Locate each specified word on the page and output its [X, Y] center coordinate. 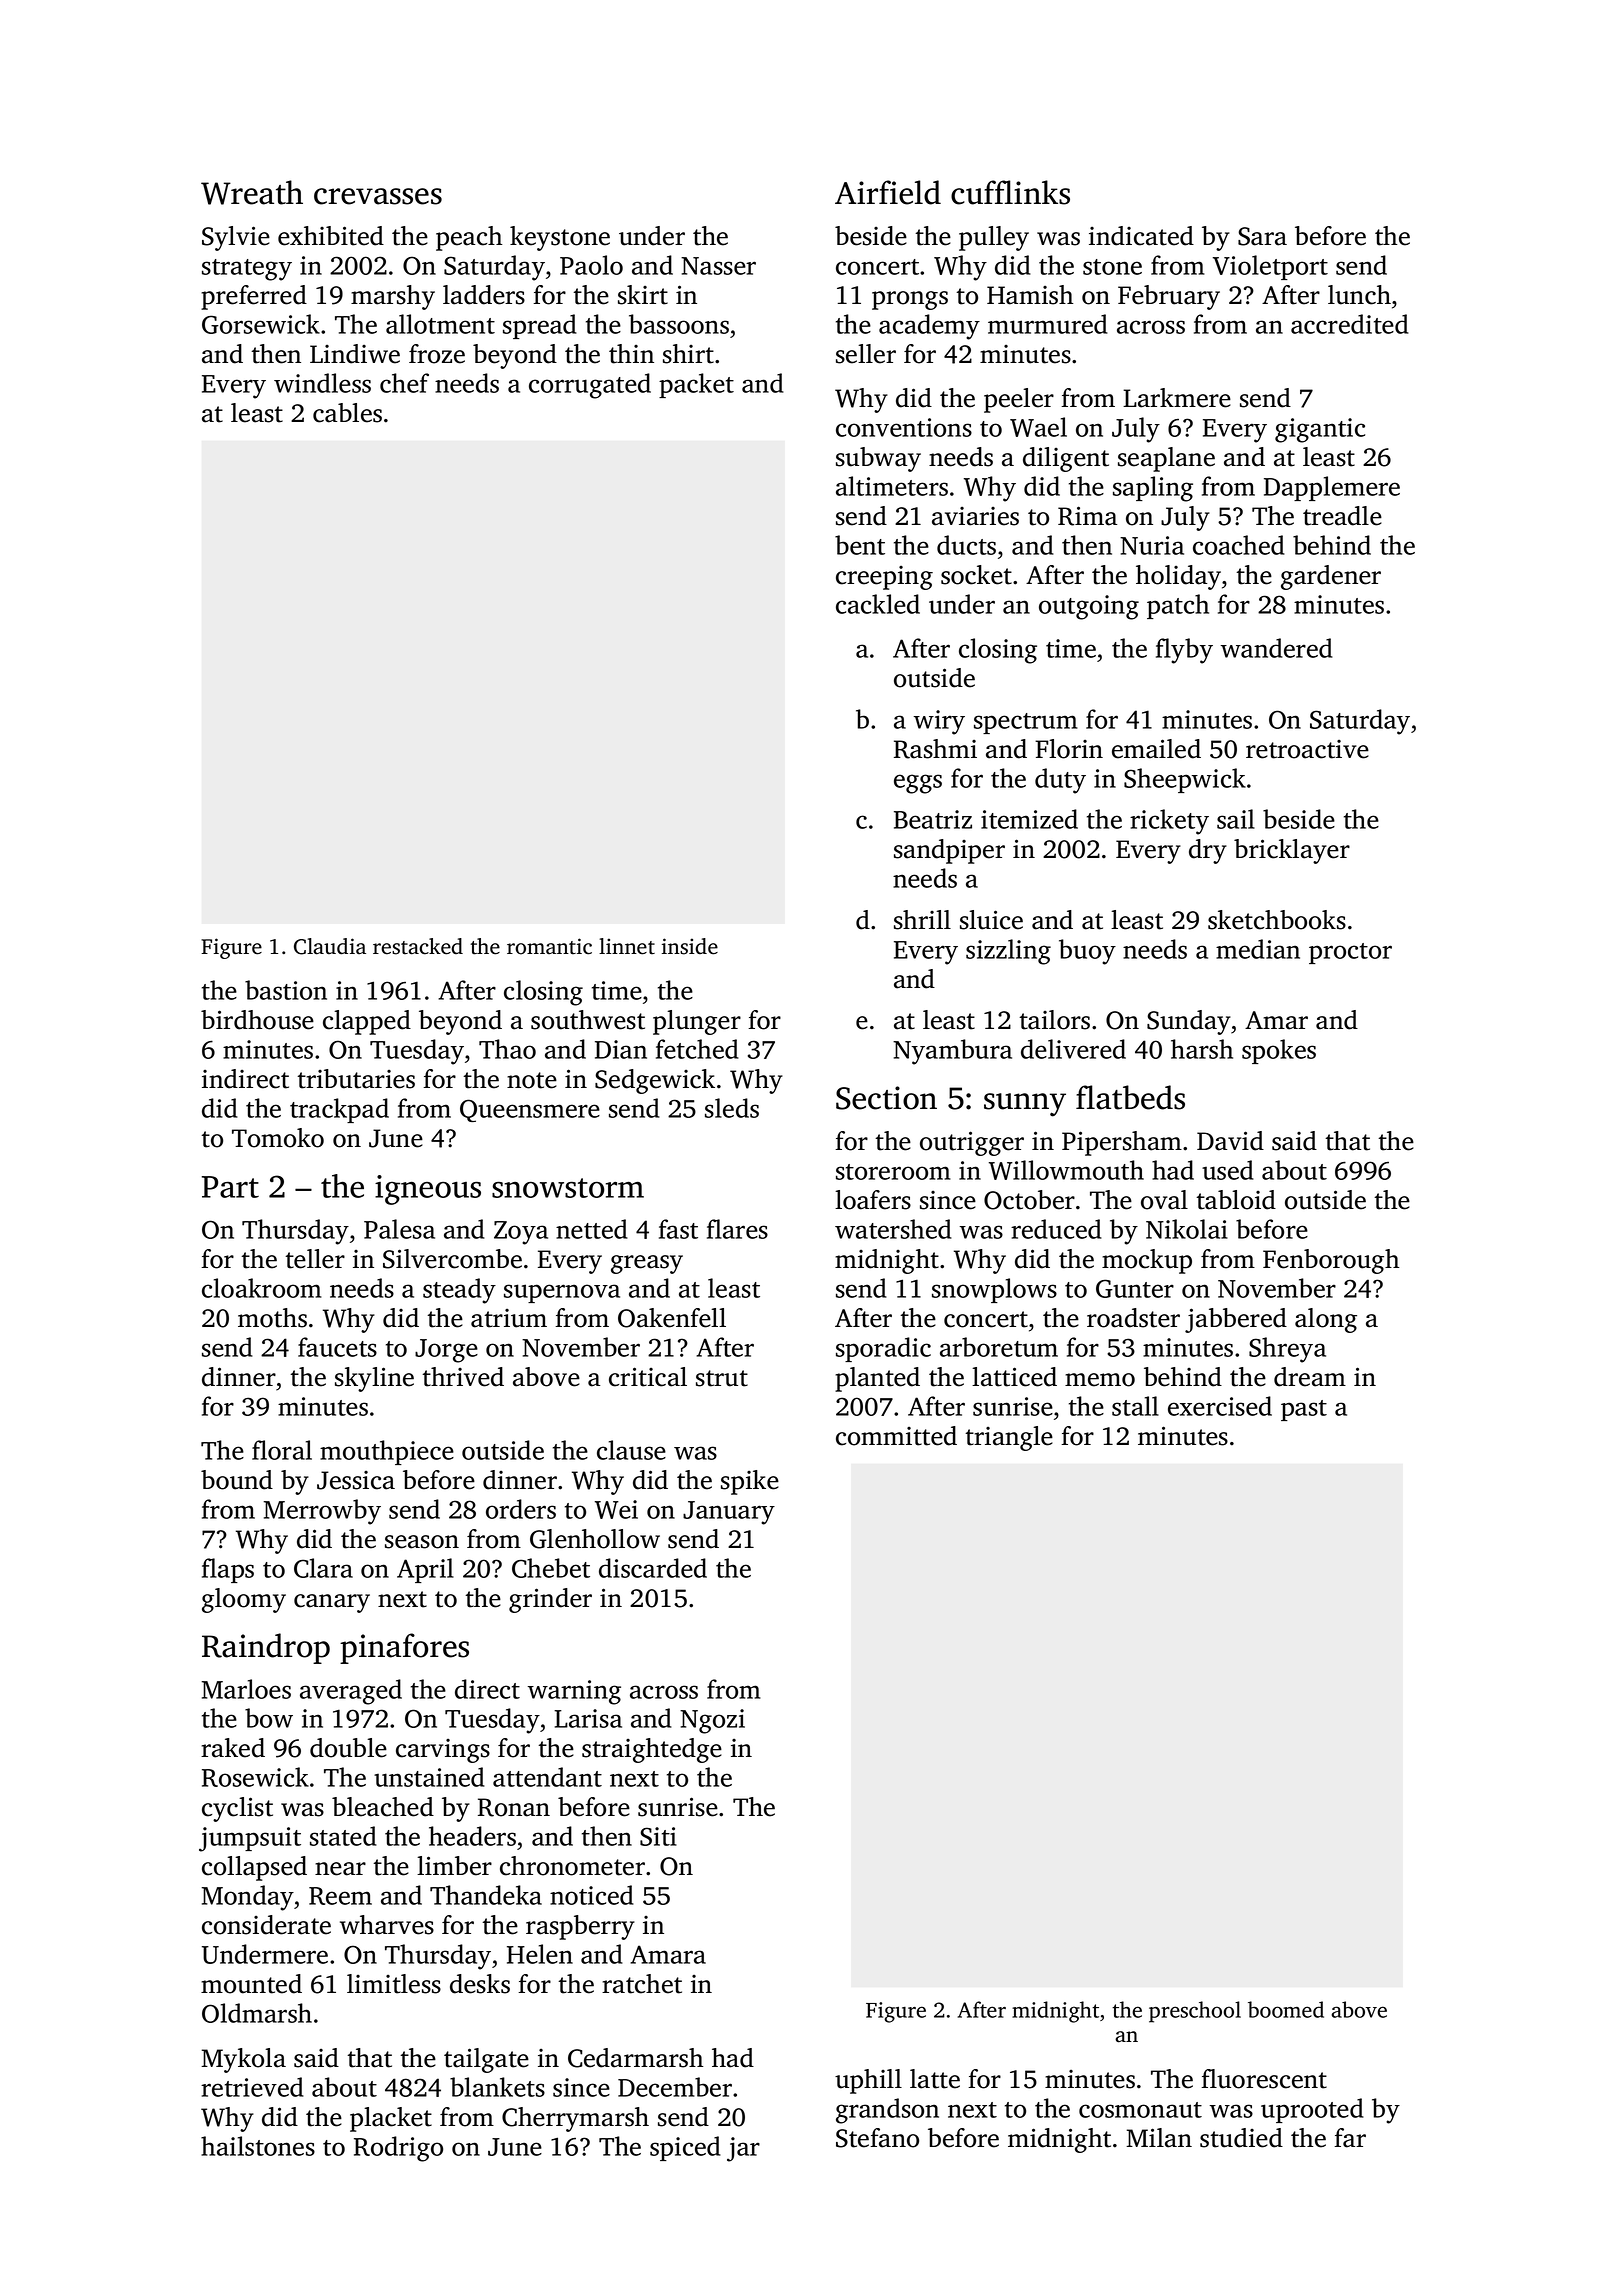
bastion [286, 990]
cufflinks [1010, 192]
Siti [658, 1836]
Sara [1262, 236]
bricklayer [1292, 851]
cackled [878, 604]
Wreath [252, 192]
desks [480, 1984]
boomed [1286, 2009]
